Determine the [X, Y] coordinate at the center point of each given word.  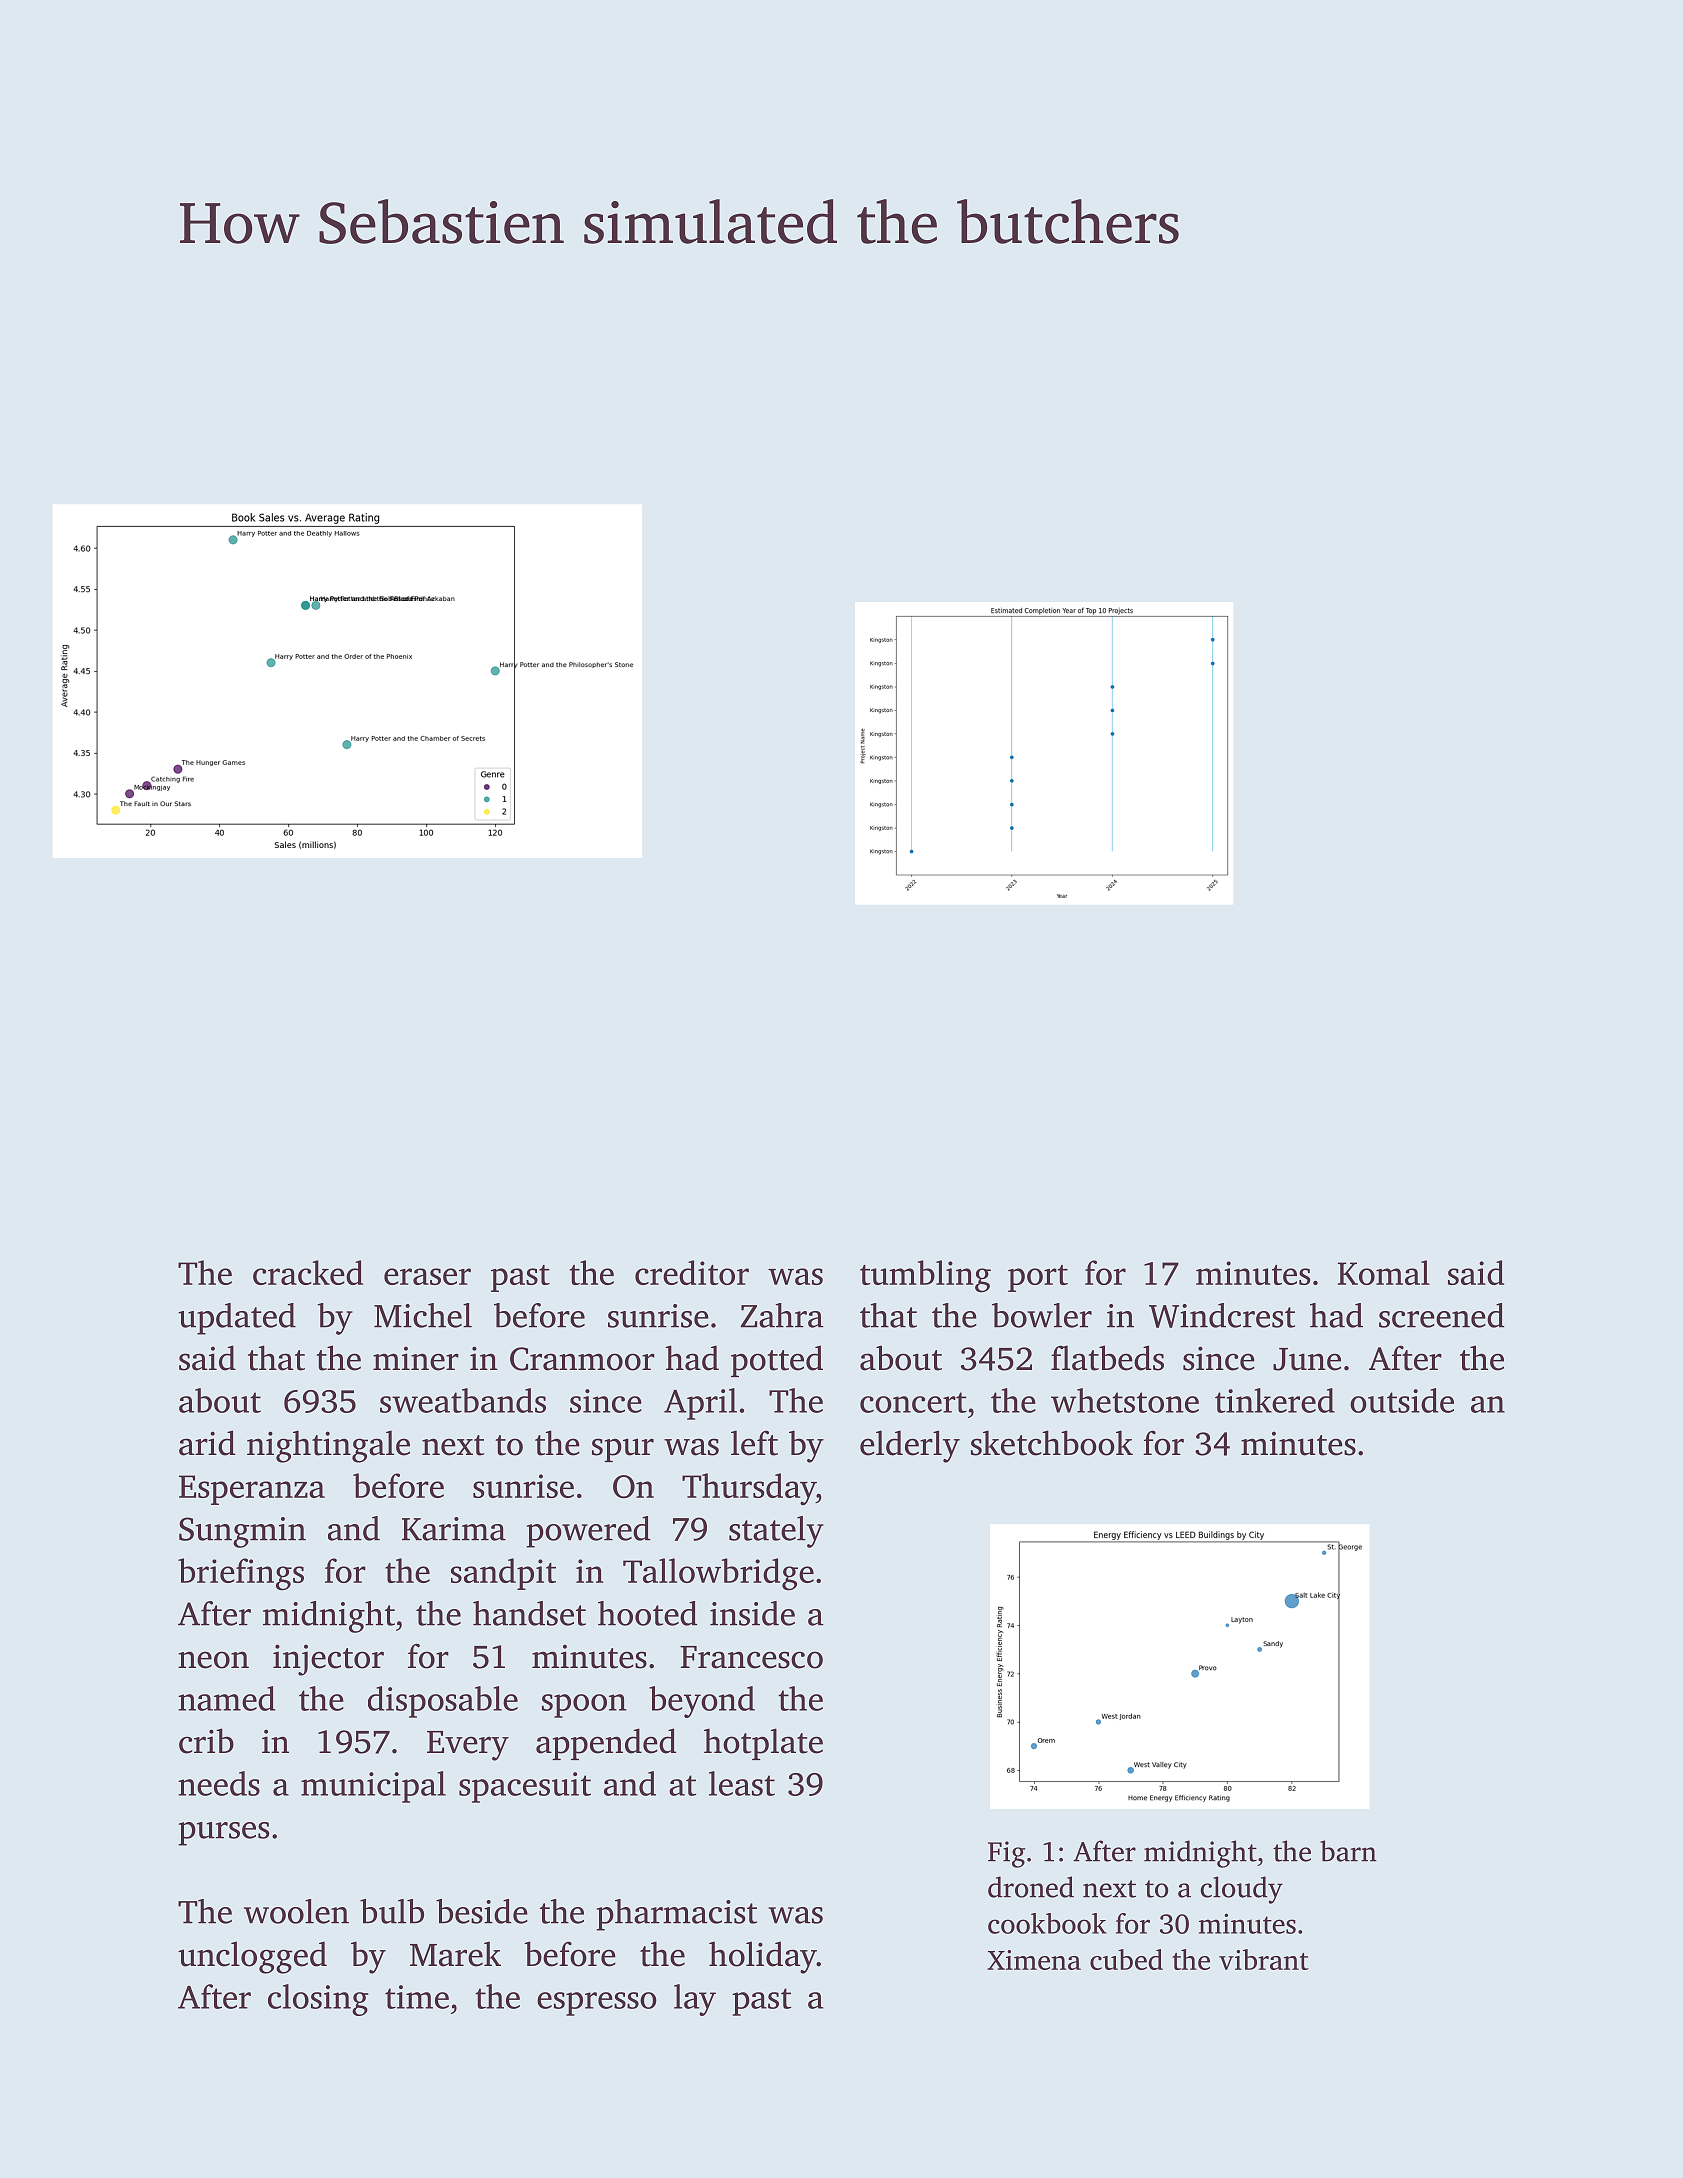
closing [318, 2000]
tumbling [925, 1276]
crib [206, 1741]
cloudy [1241, 1890]
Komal [1384, 1272]
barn [1348, 1851]
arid [207, 1443]
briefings [241, 1574]
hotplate [763, 1744]
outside [1402, 1400]
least [742, 1783]
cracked [308, 1272]
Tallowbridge [718, 1574]
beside [482, 1911]
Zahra [782, 1315]
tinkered [1275, 1400]
